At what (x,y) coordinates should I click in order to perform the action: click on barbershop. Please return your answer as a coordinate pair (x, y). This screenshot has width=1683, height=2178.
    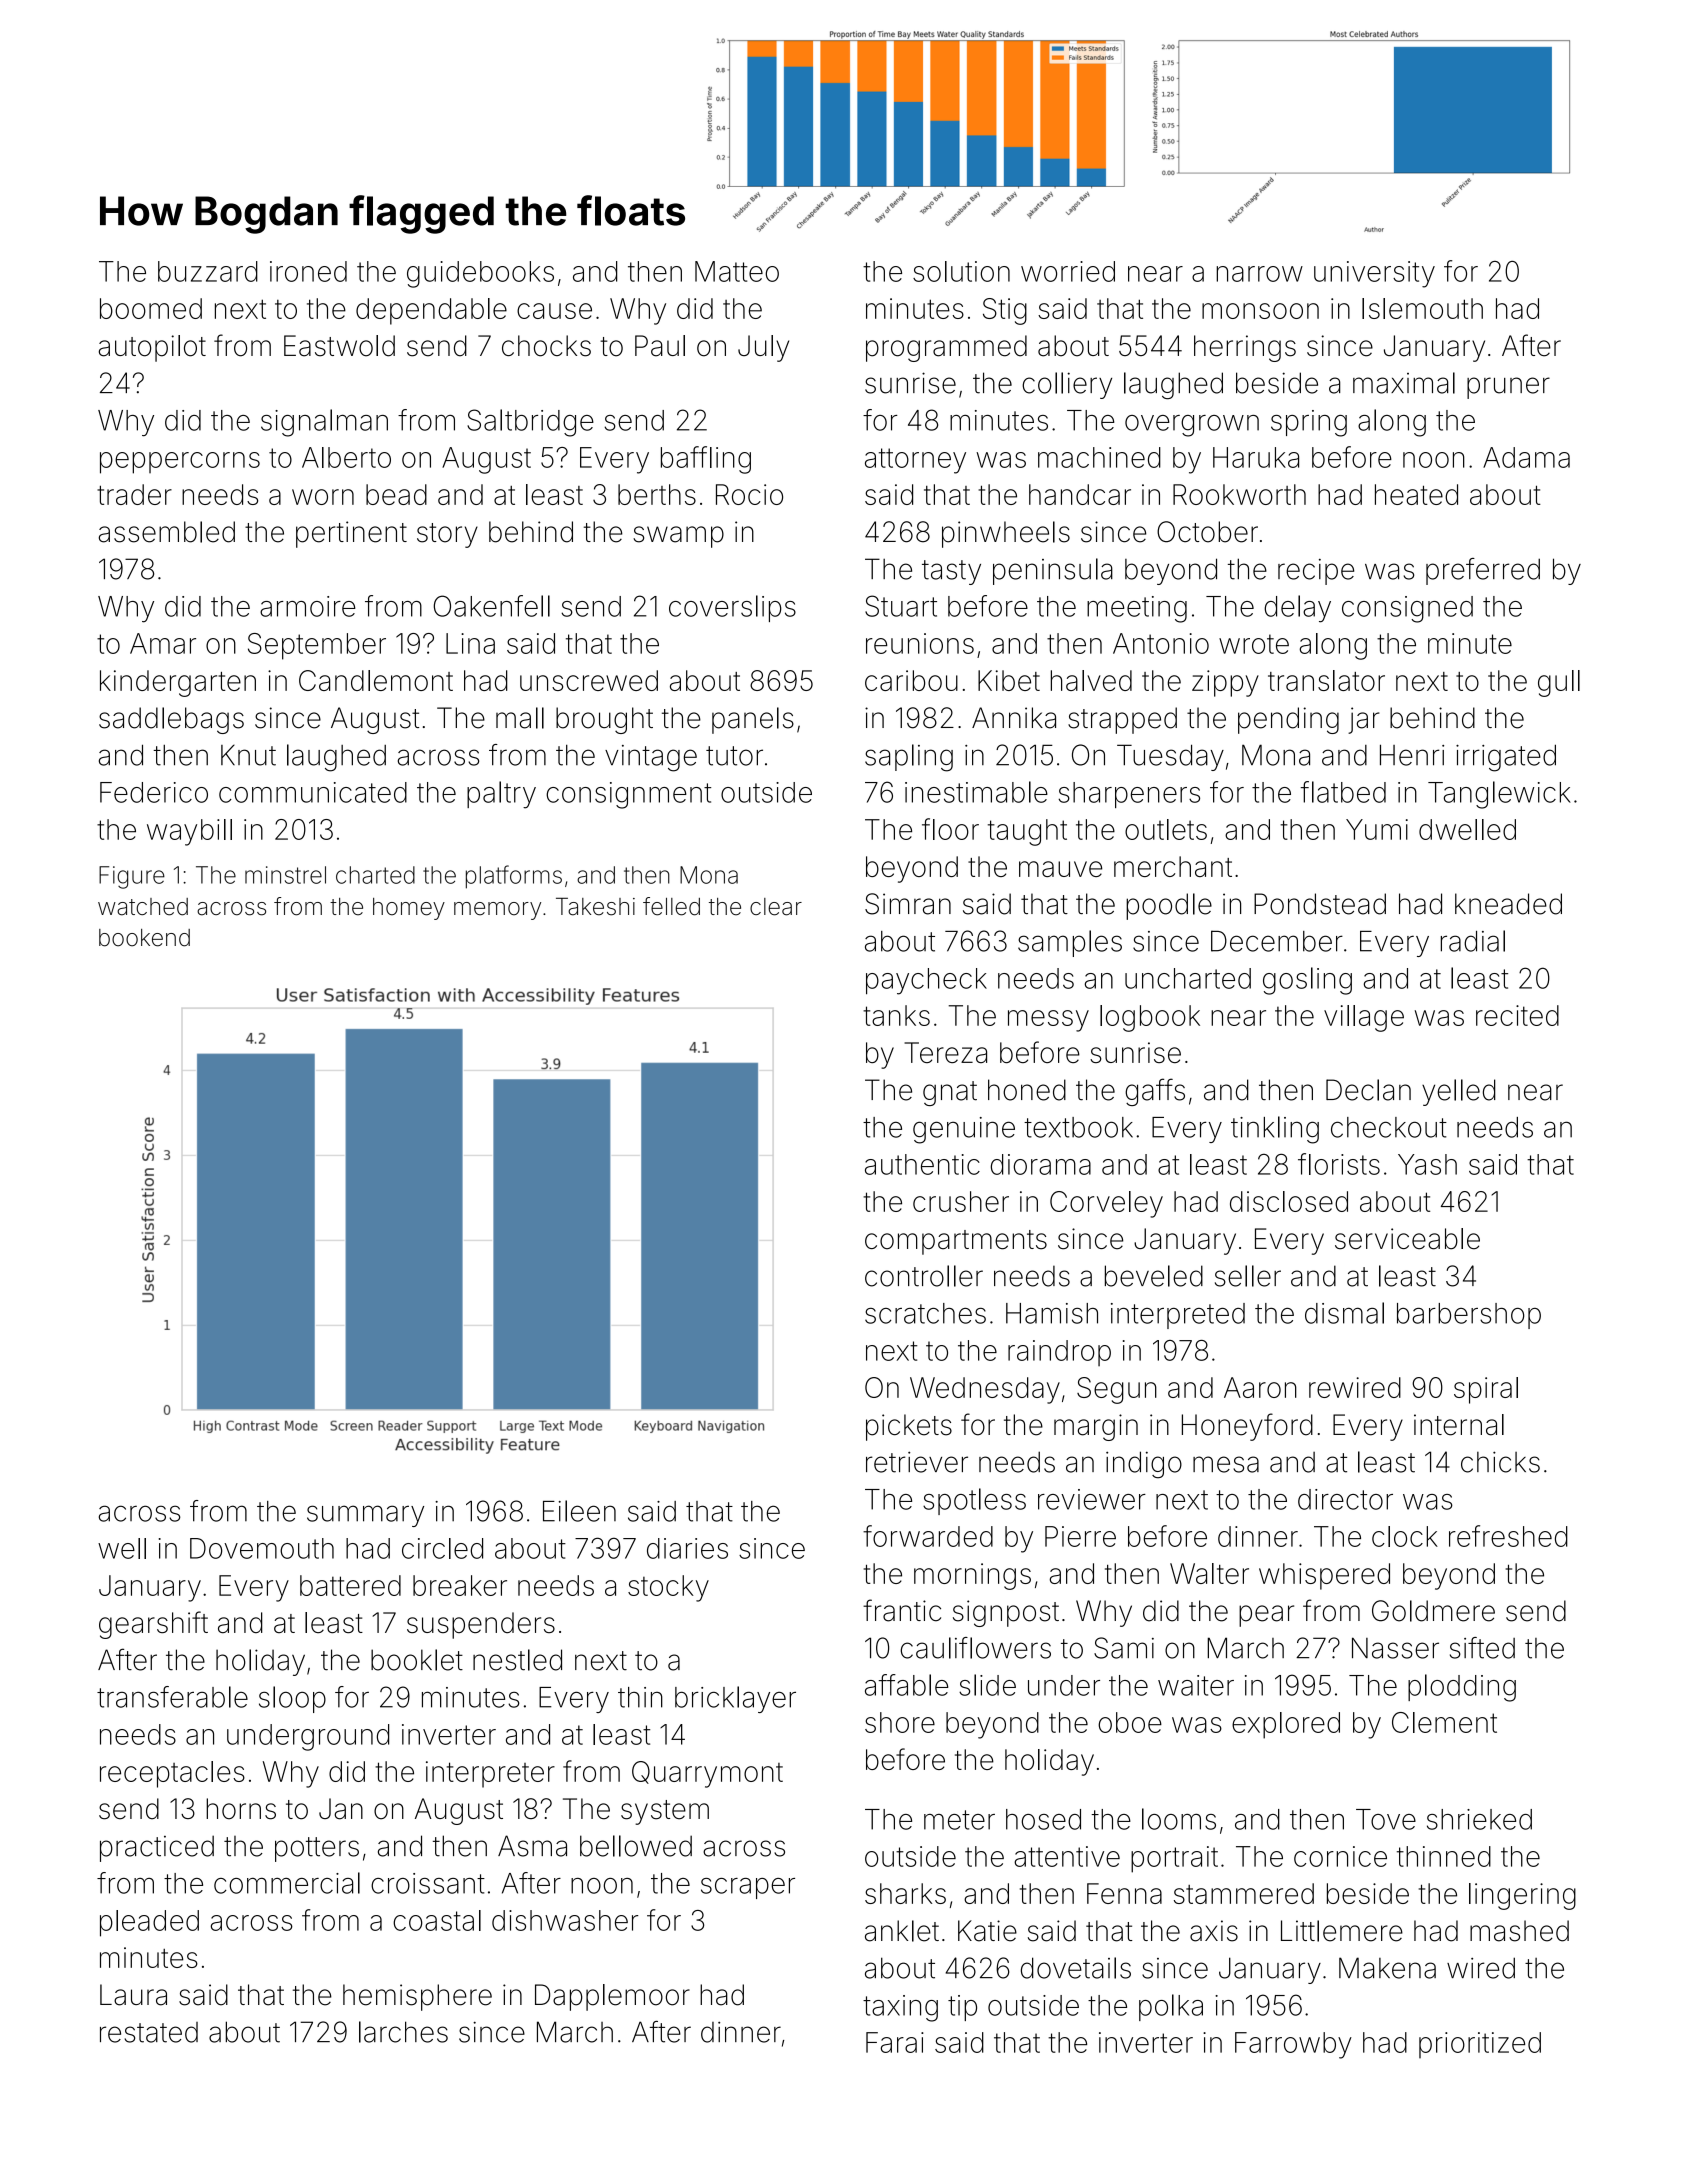
    Looking at the image, I should click on (1469, 1316).
